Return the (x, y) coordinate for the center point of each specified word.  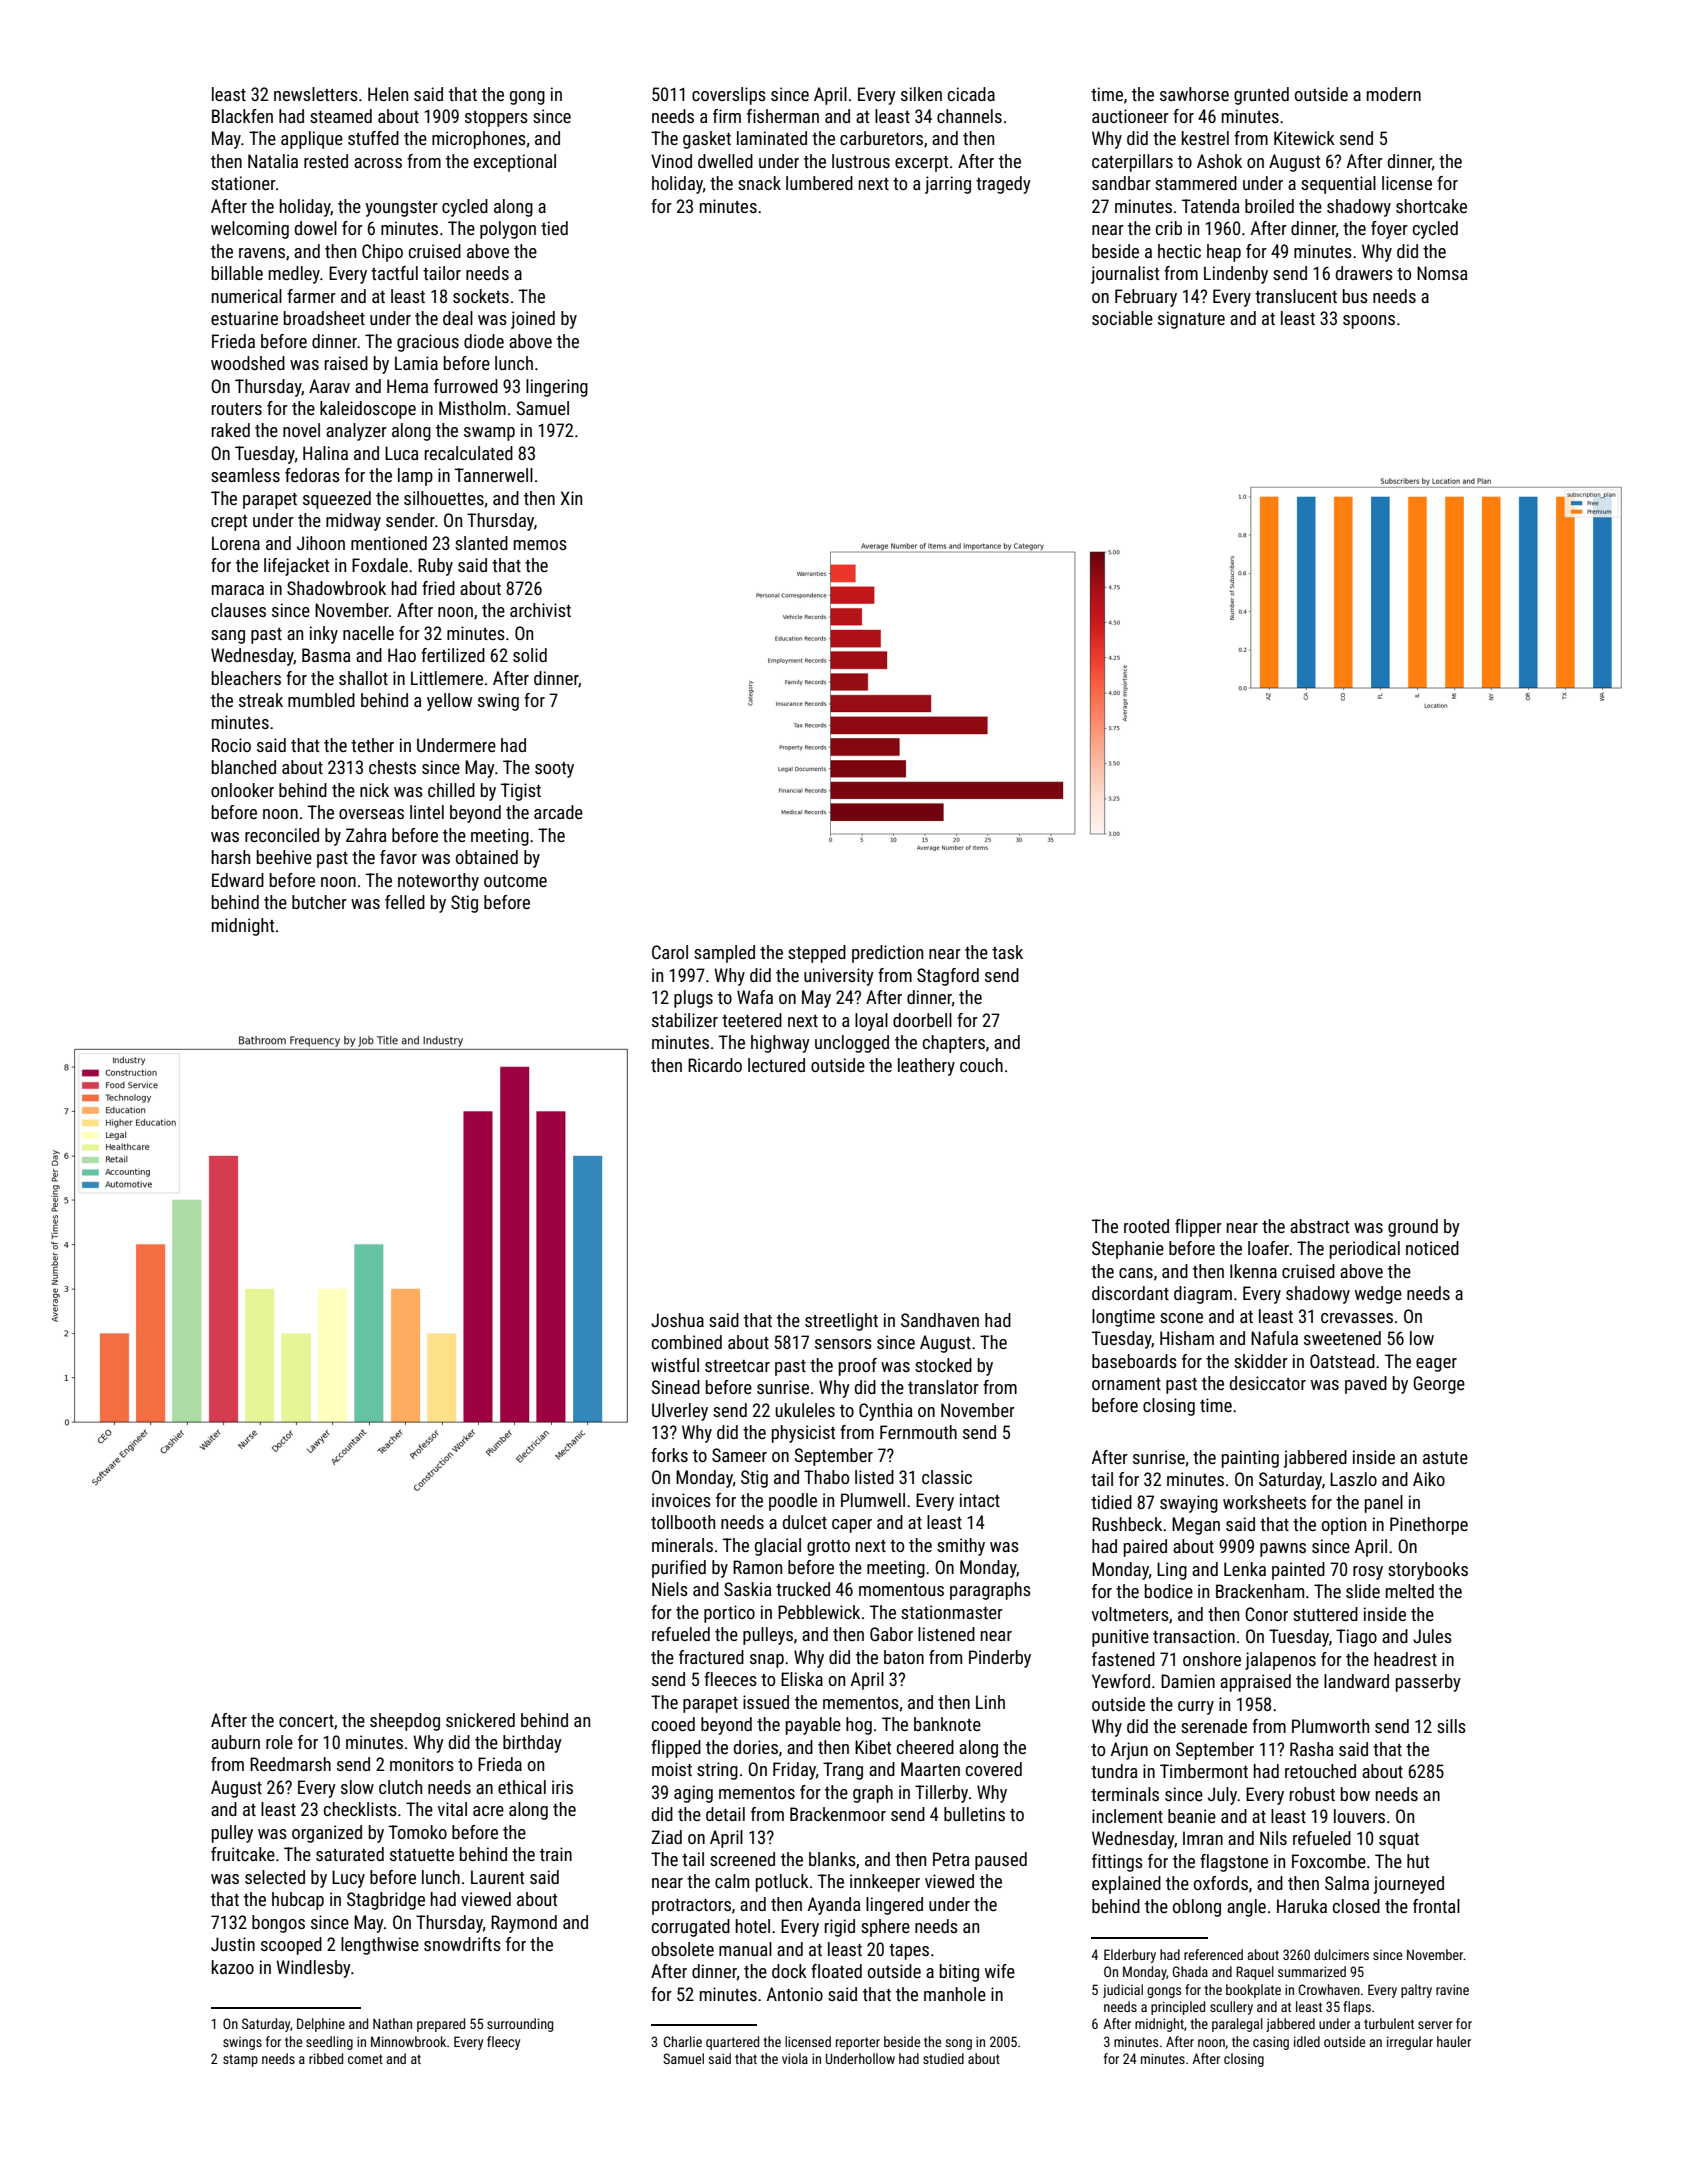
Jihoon (321, 543)
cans (1136, 1273)
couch (981, 1065)
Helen (388, 94)
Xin (571, 498)
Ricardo (715, 1065)
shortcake (1431, 206)
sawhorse (1194, 94)
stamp (240, 2060)
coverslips (729, 96)
